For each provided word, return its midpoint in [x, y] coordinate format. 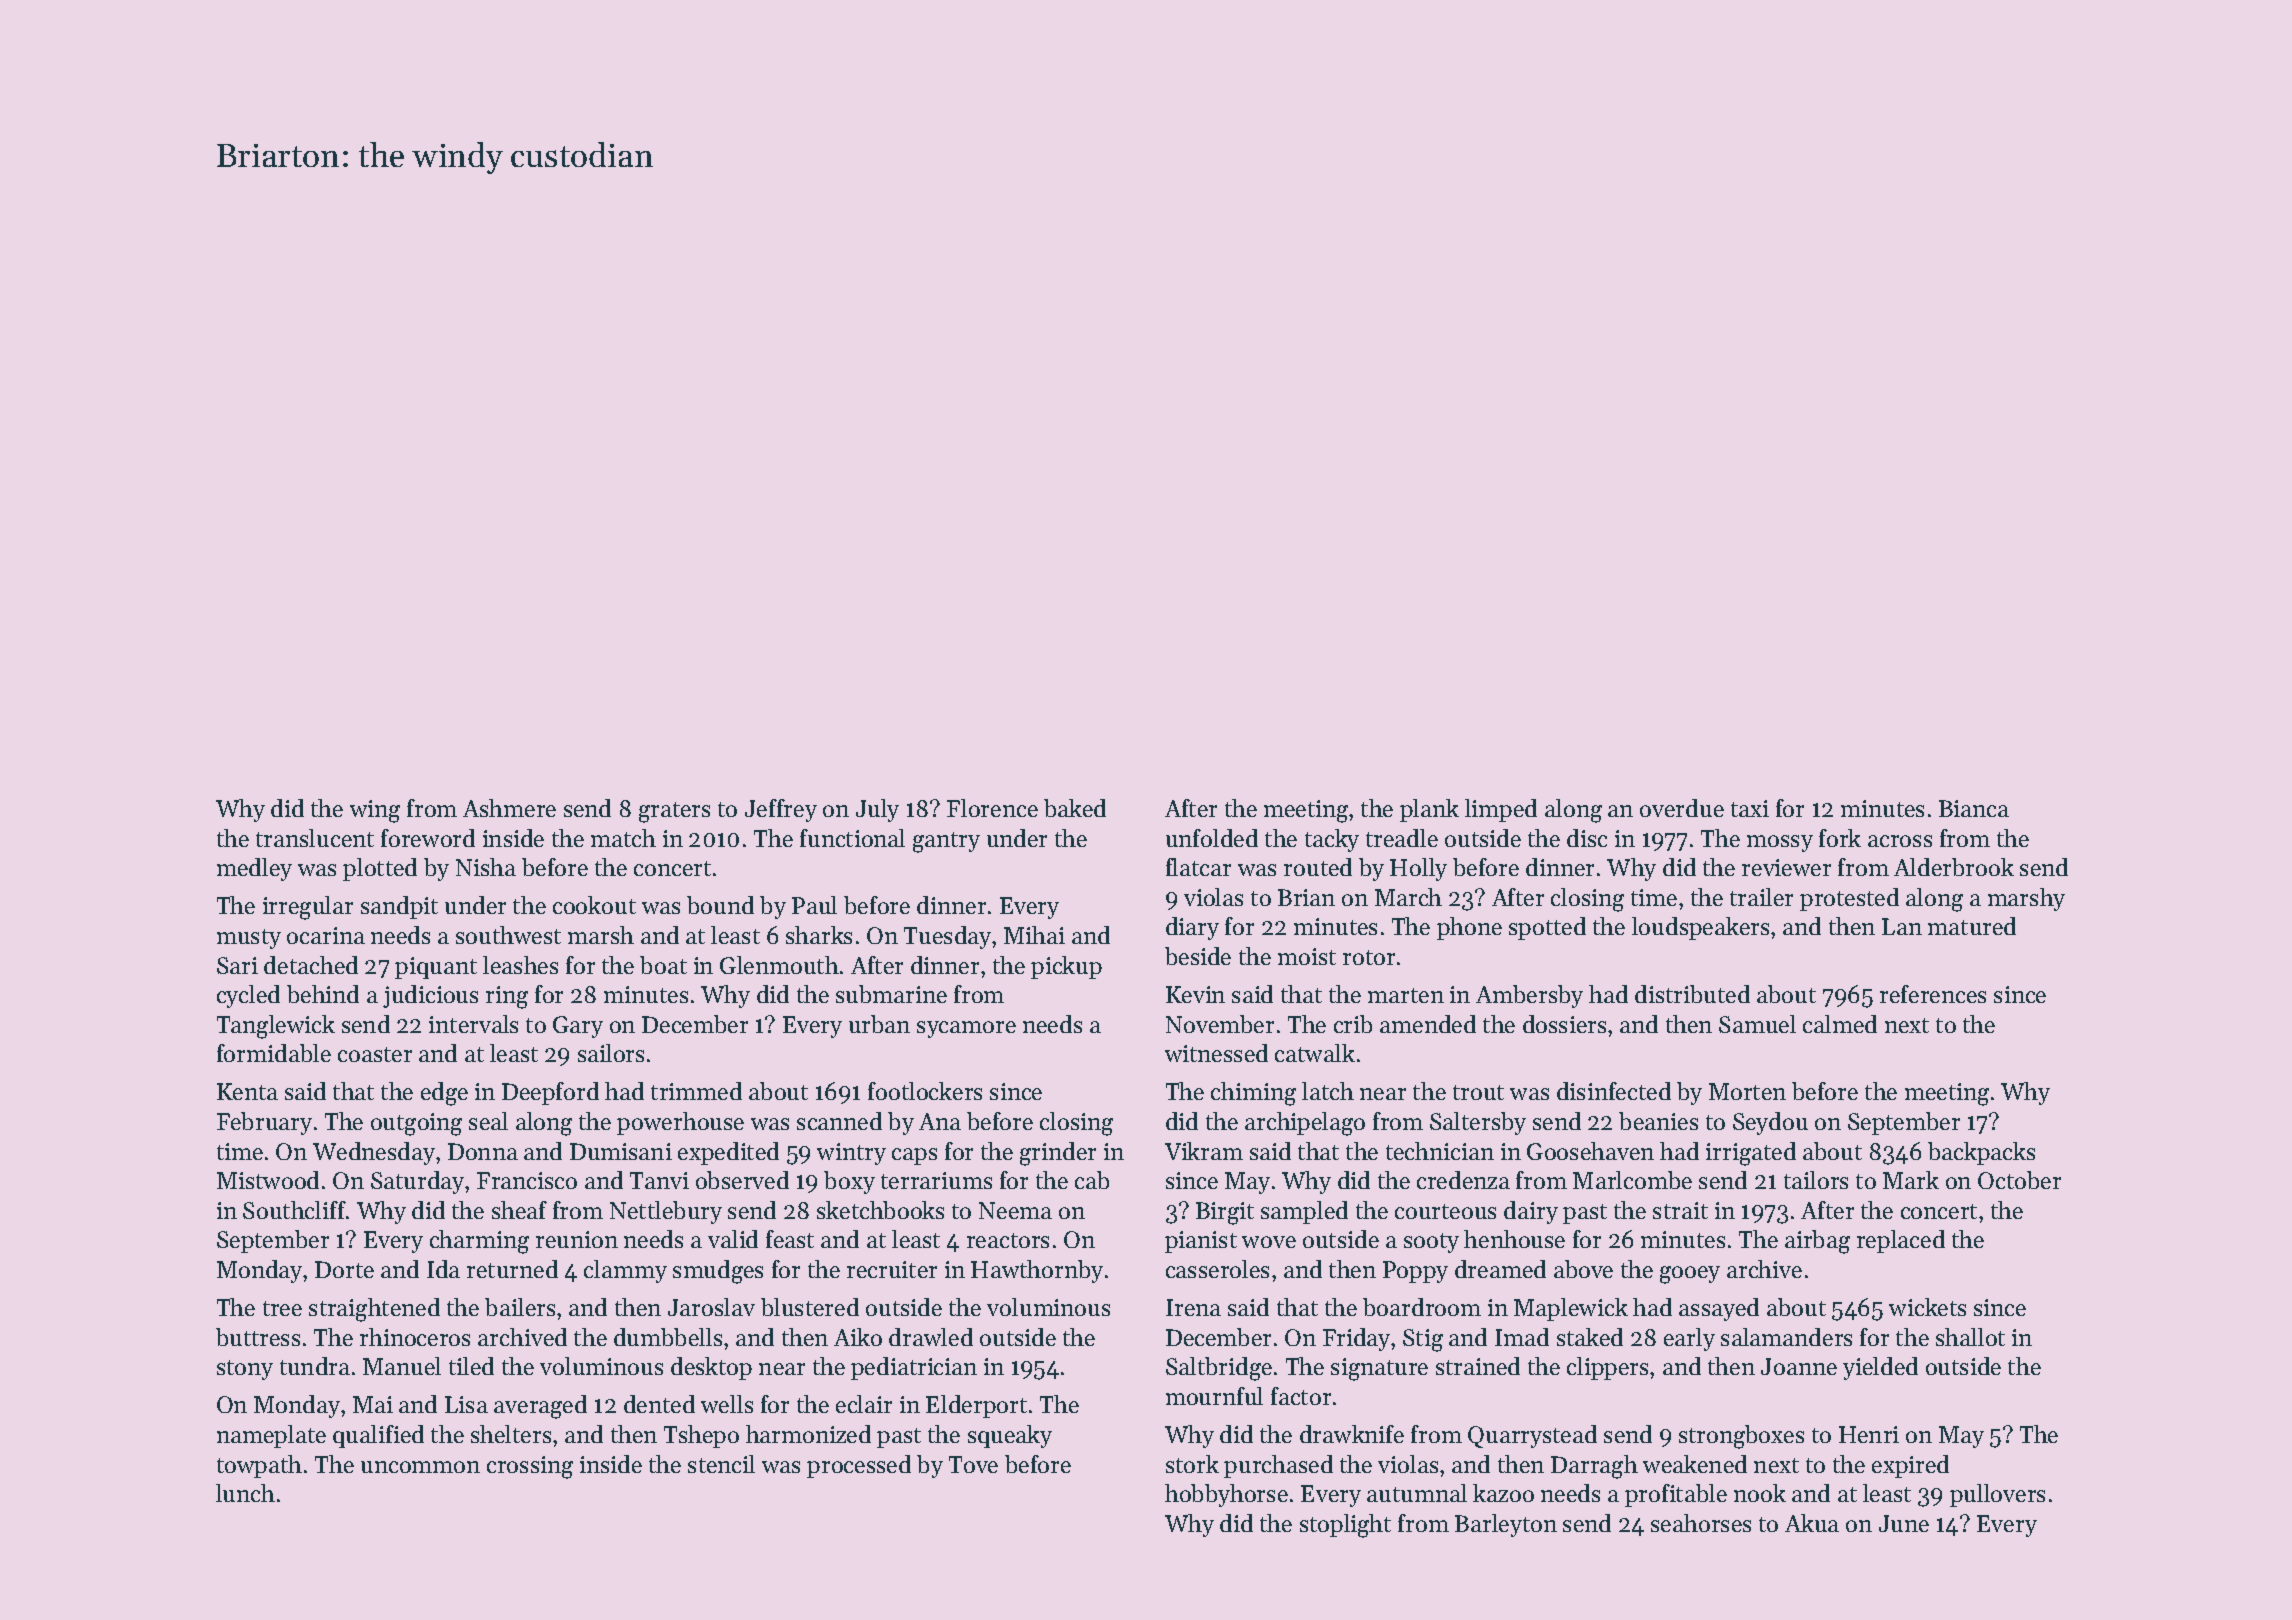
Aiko [858, 1337]
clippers [1607, 1368]
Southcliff [294, 1210]
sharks [819, 935]
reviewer [1786, 867]
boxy [849, 1182]
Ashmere [509, 808]
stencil [721, 1464]
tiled [471, 1366]
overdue [1682, 808]
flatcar [1198, 867]
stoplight [1345, 1526]
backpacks [1981, 1153]
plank [1429, 810]
